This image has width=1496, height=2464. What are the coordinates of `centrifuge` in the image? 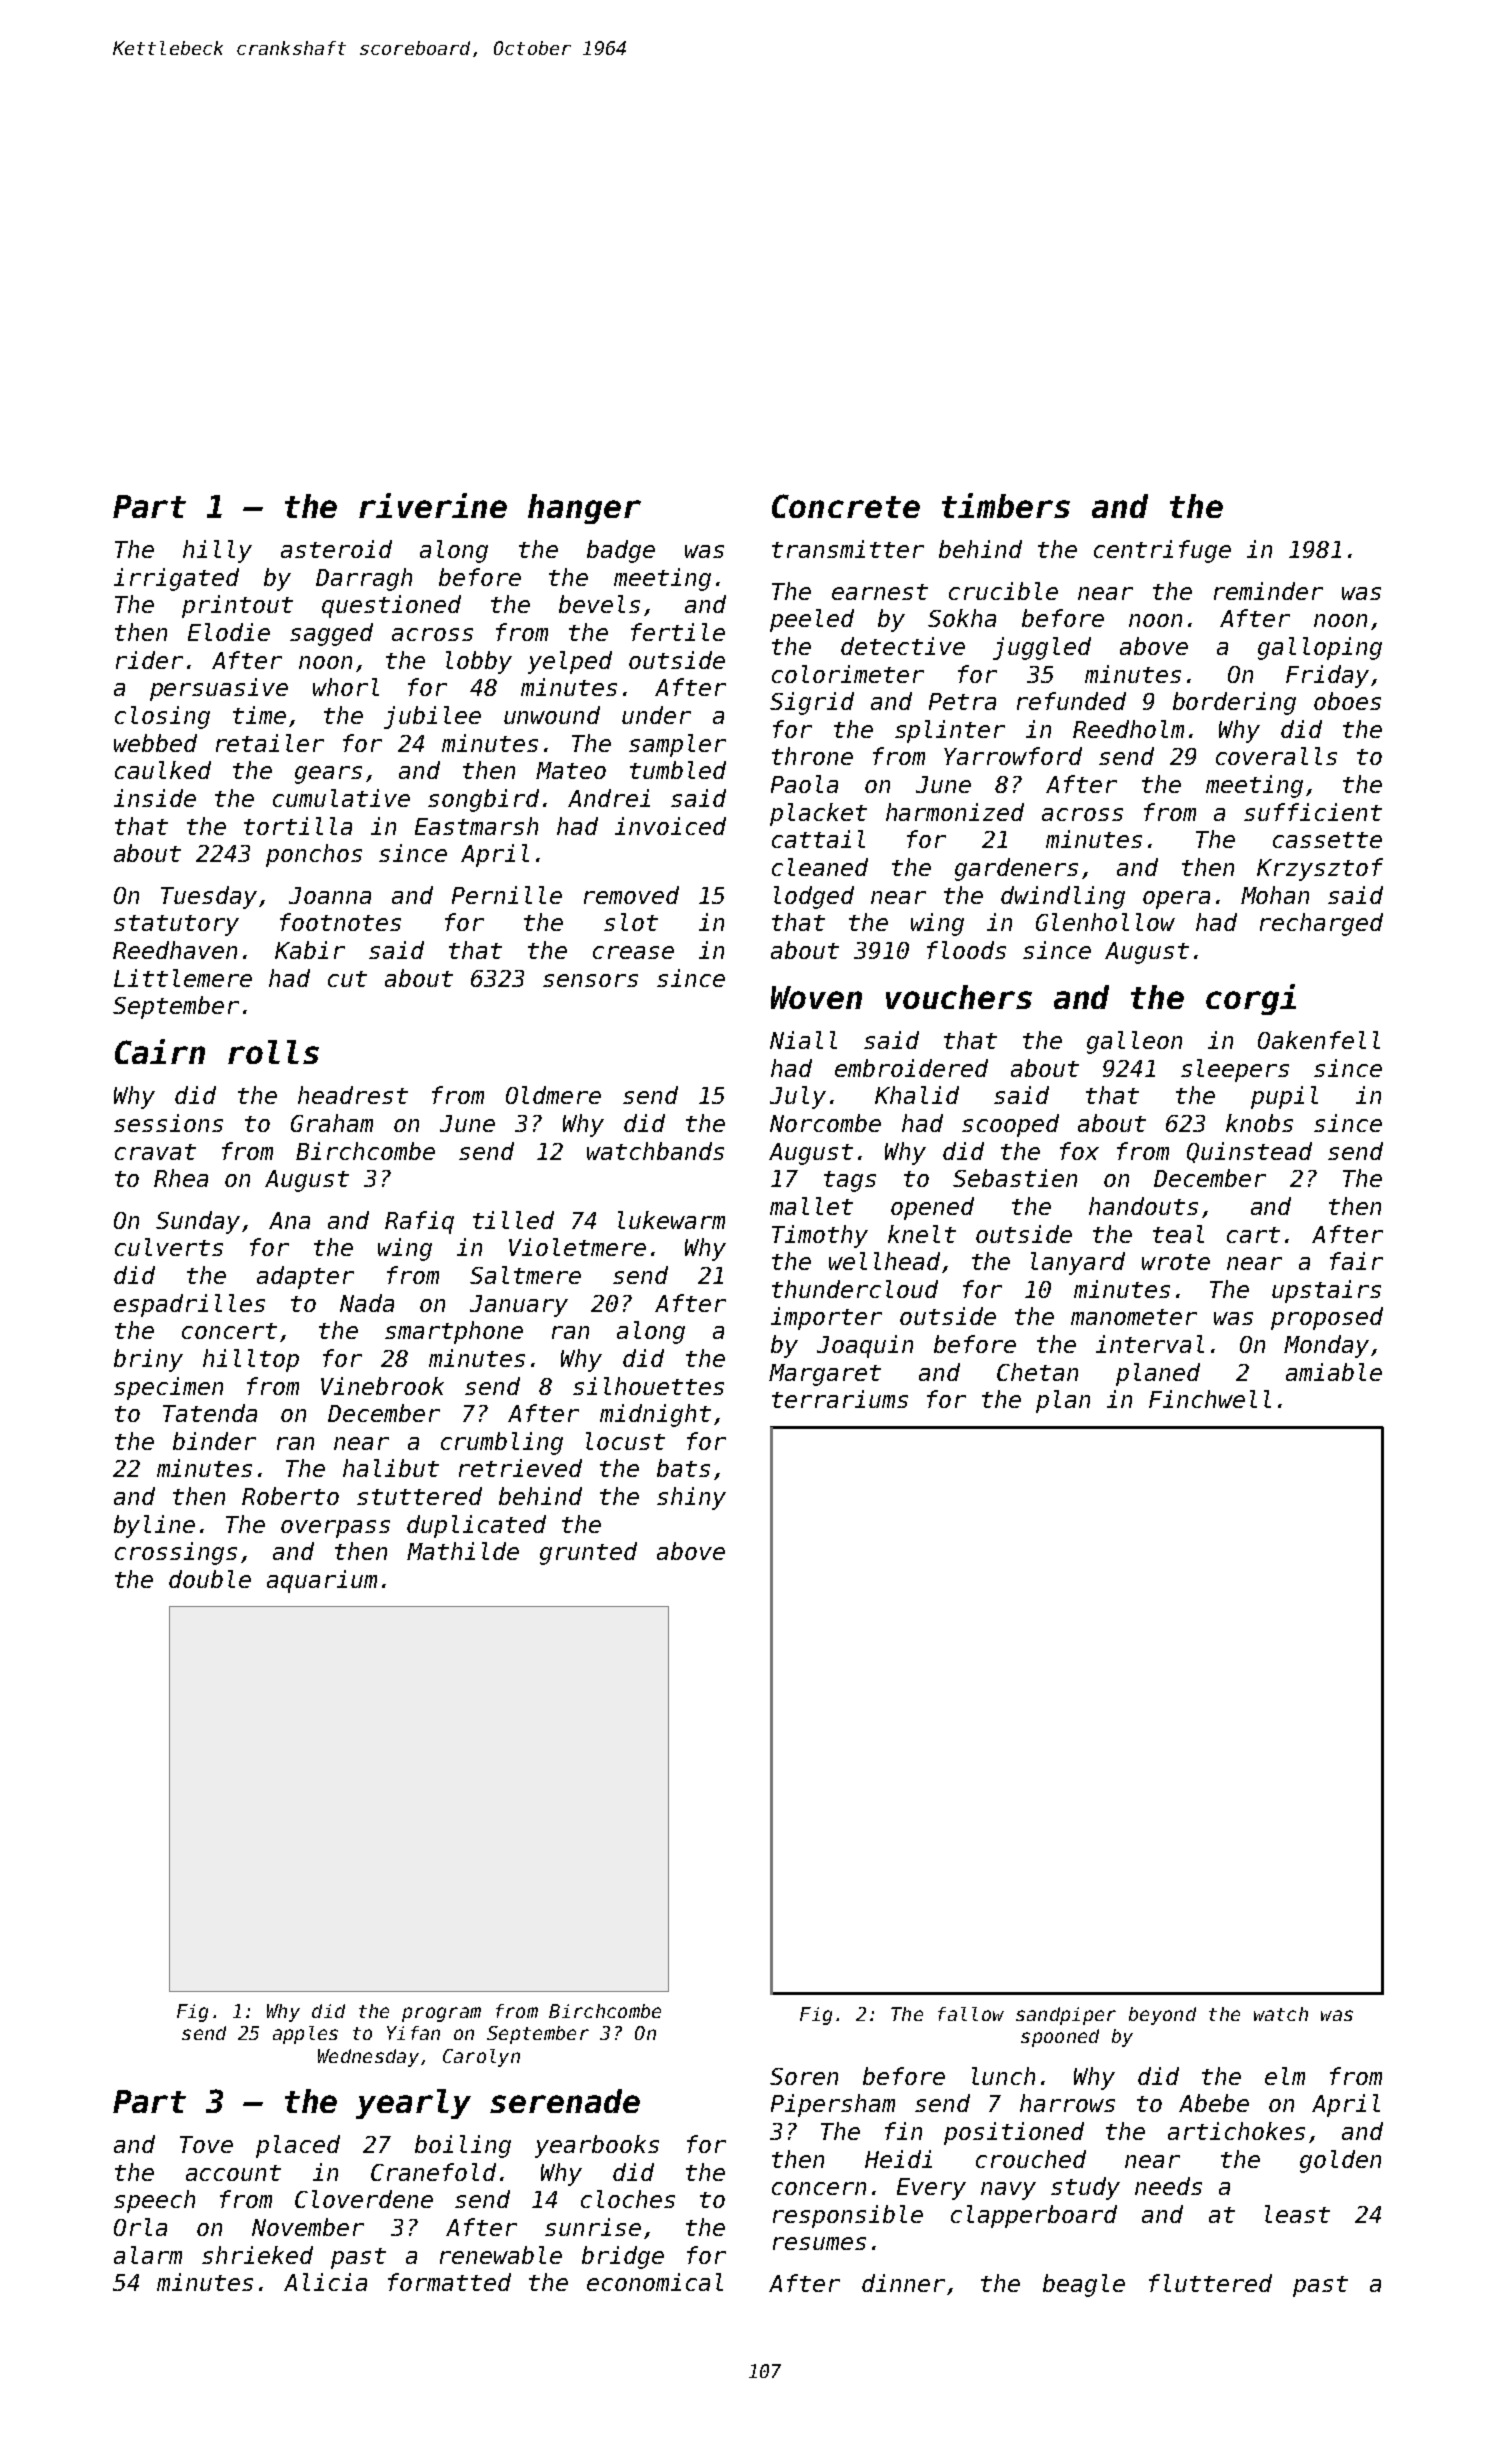 It's located at (1162, 551).
